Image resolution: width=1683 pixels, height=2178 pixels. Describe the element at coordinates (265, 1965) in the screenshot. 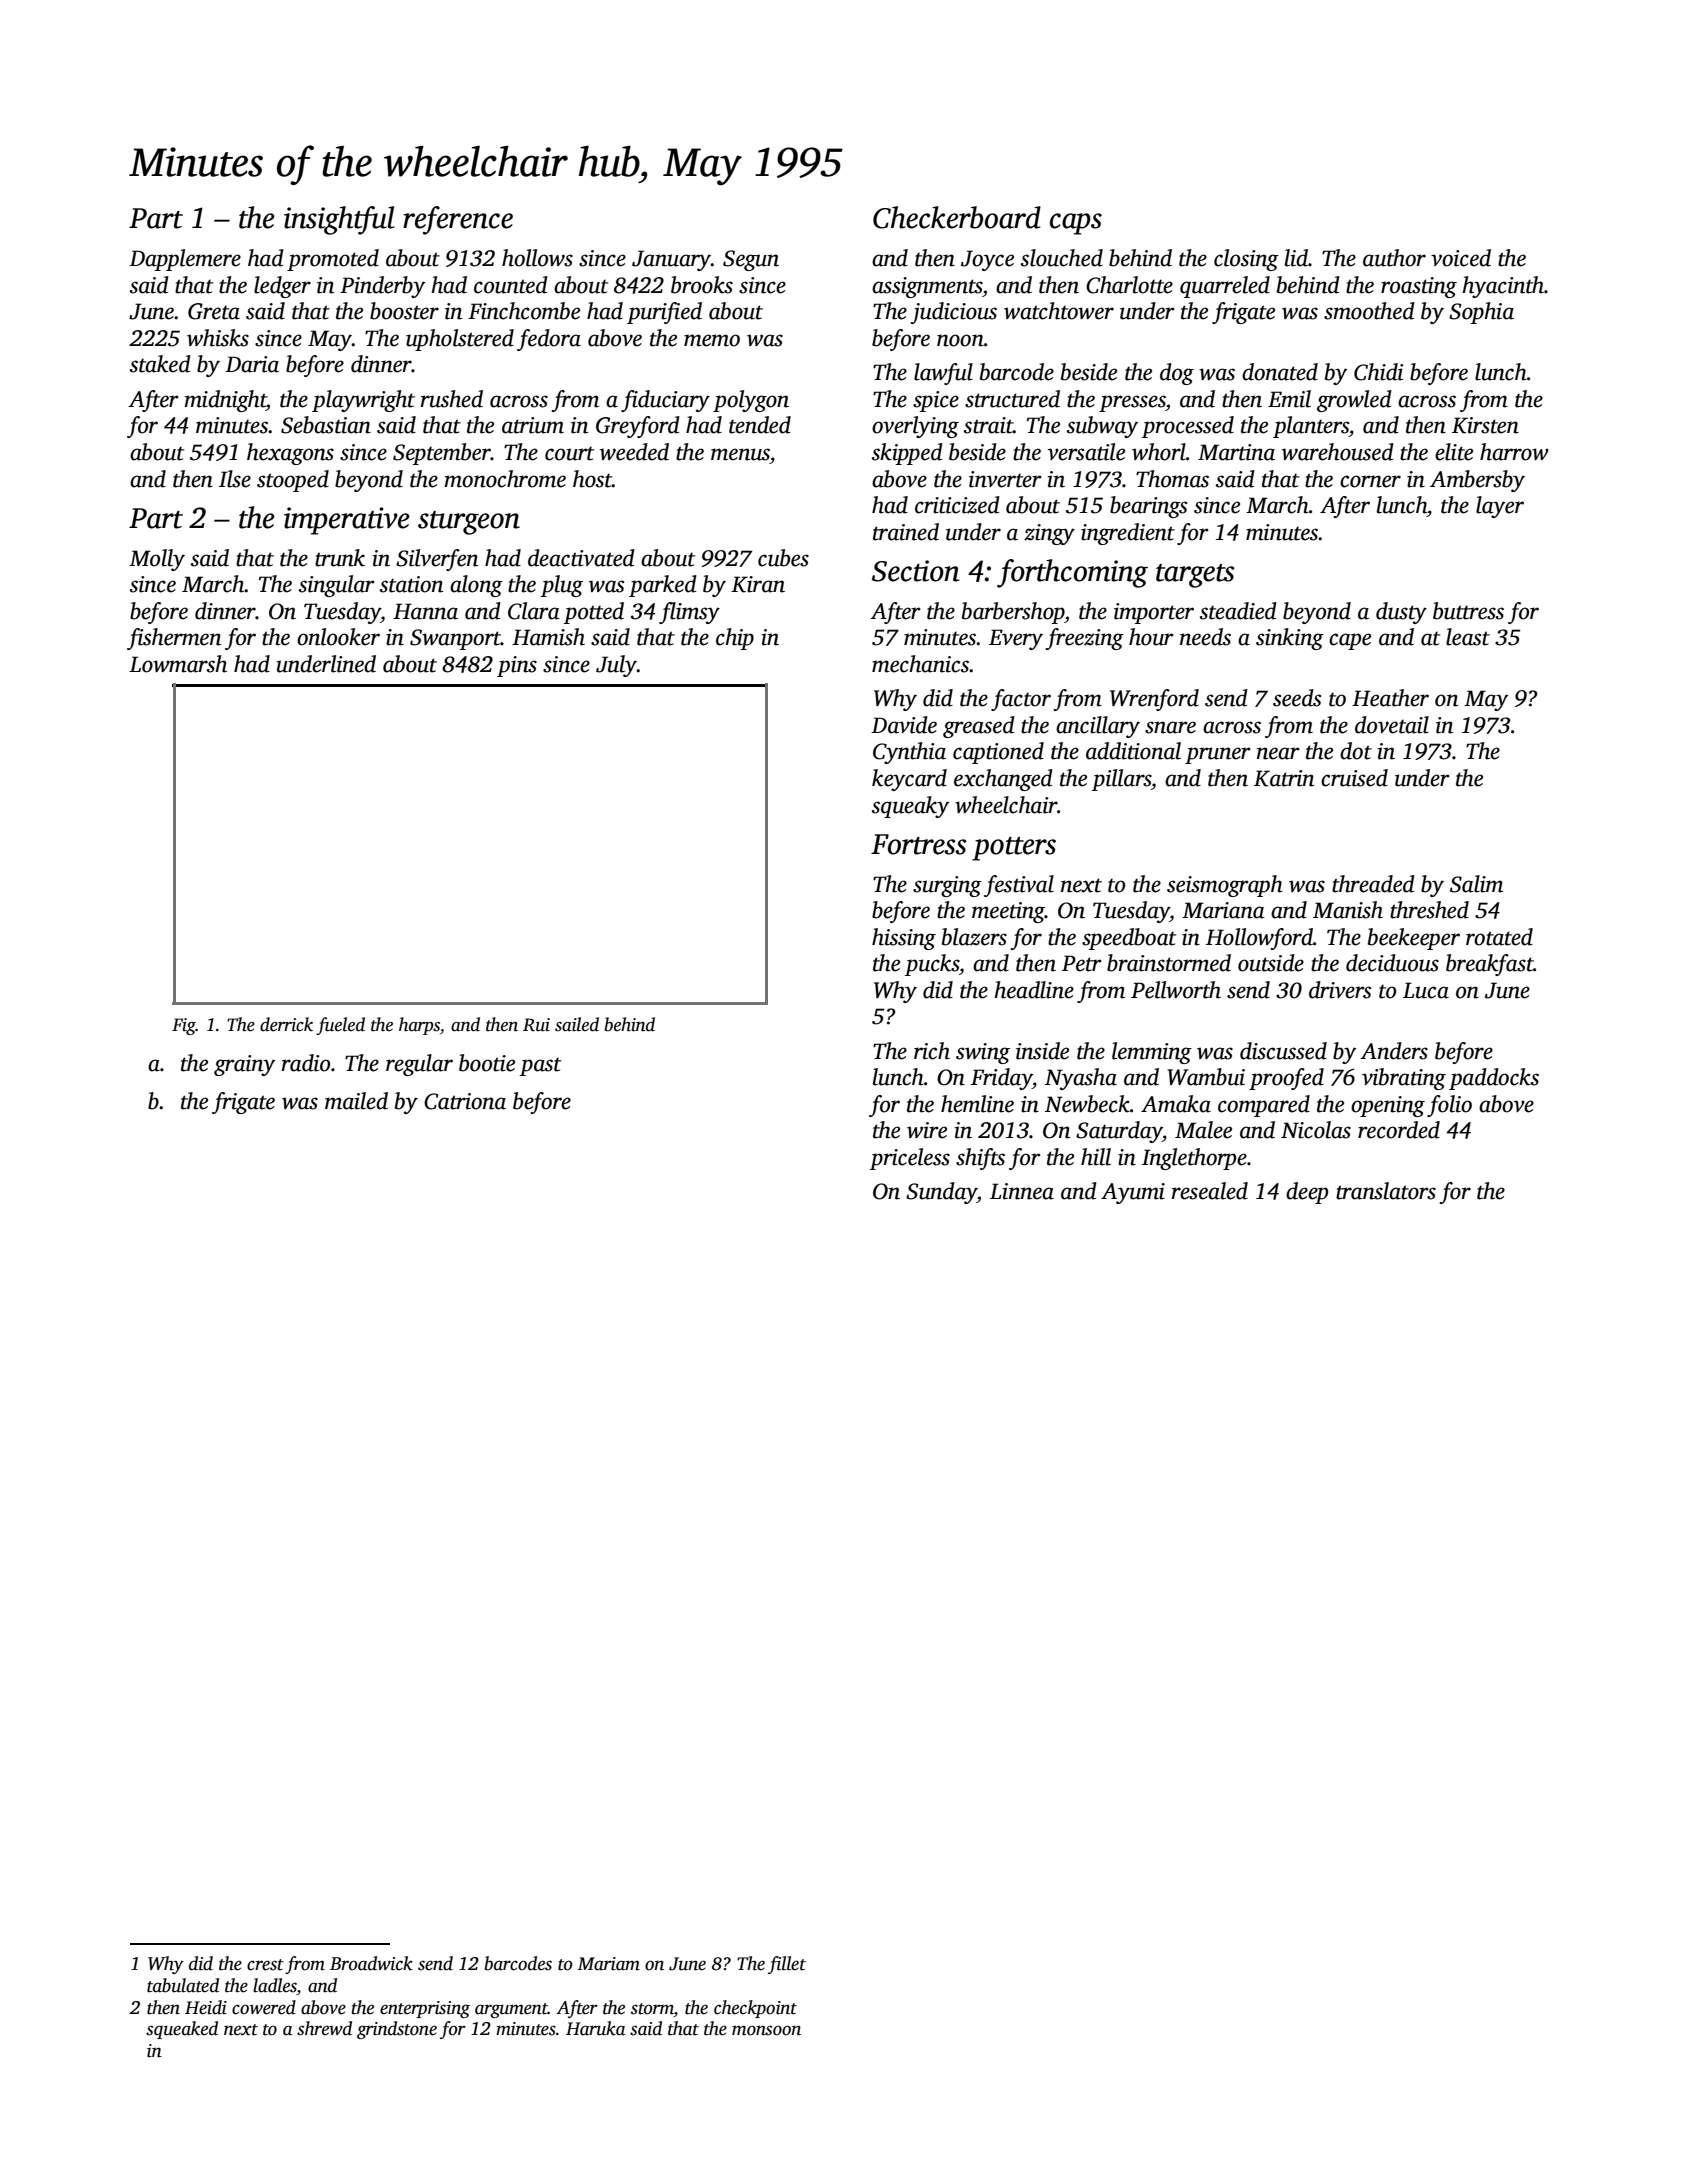

I see `crest` at that location.
